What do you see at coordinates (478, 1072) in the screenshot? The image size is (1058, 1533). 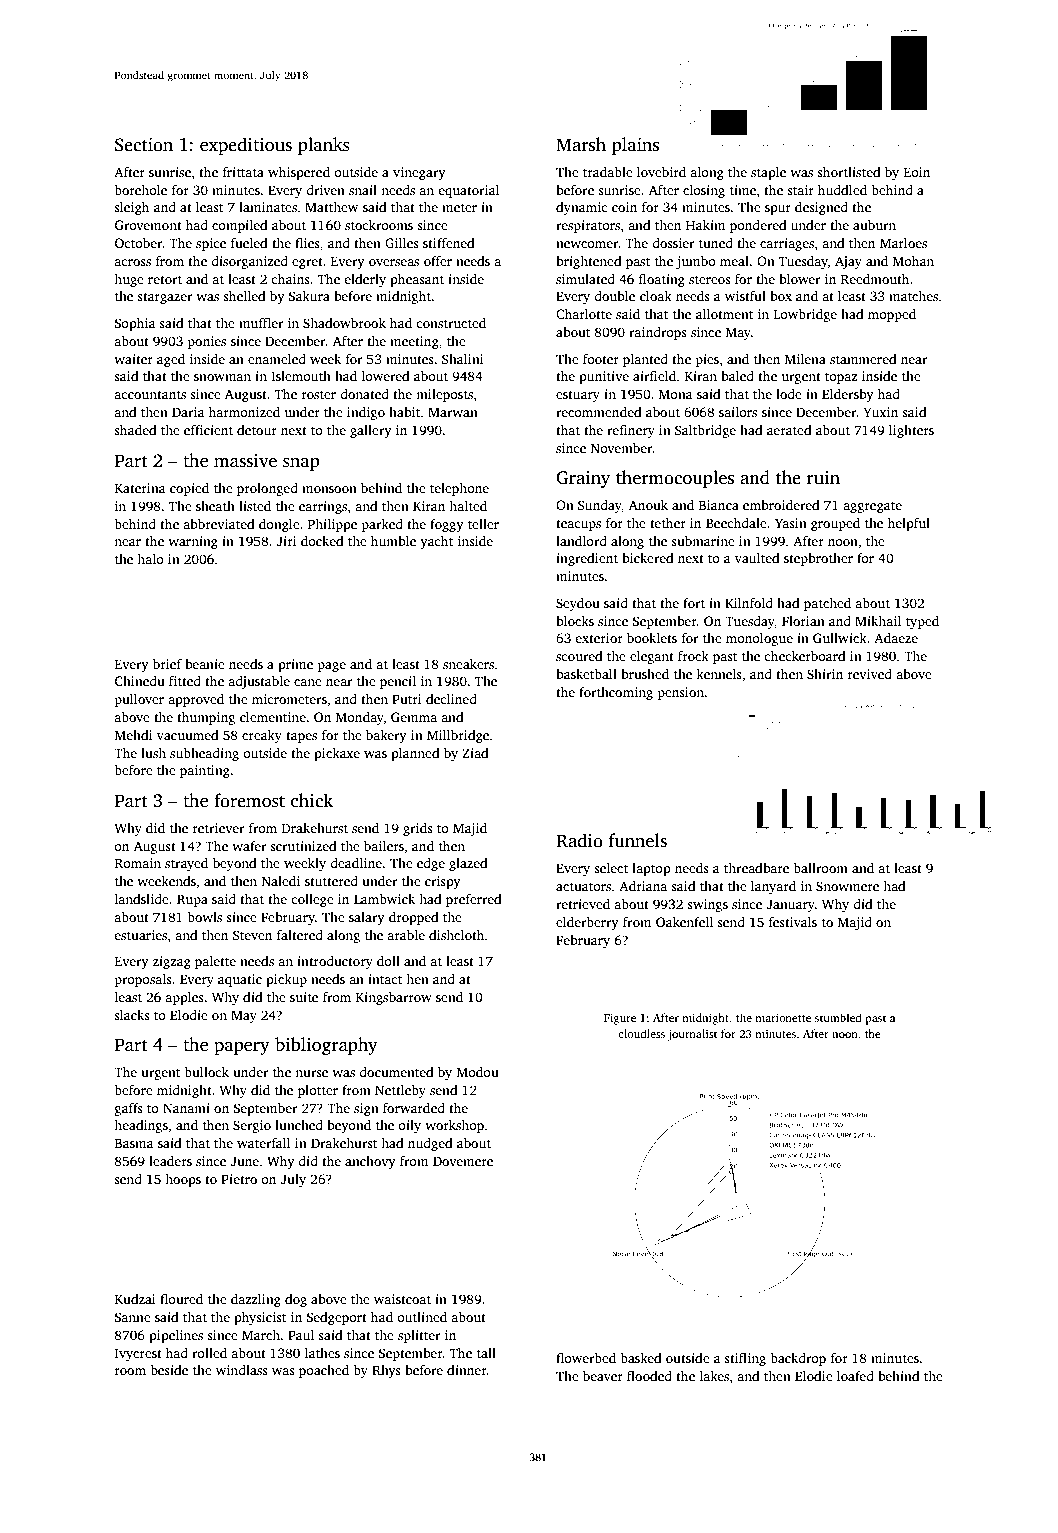 I see `Modou` at bounding box center [478, 1072].
